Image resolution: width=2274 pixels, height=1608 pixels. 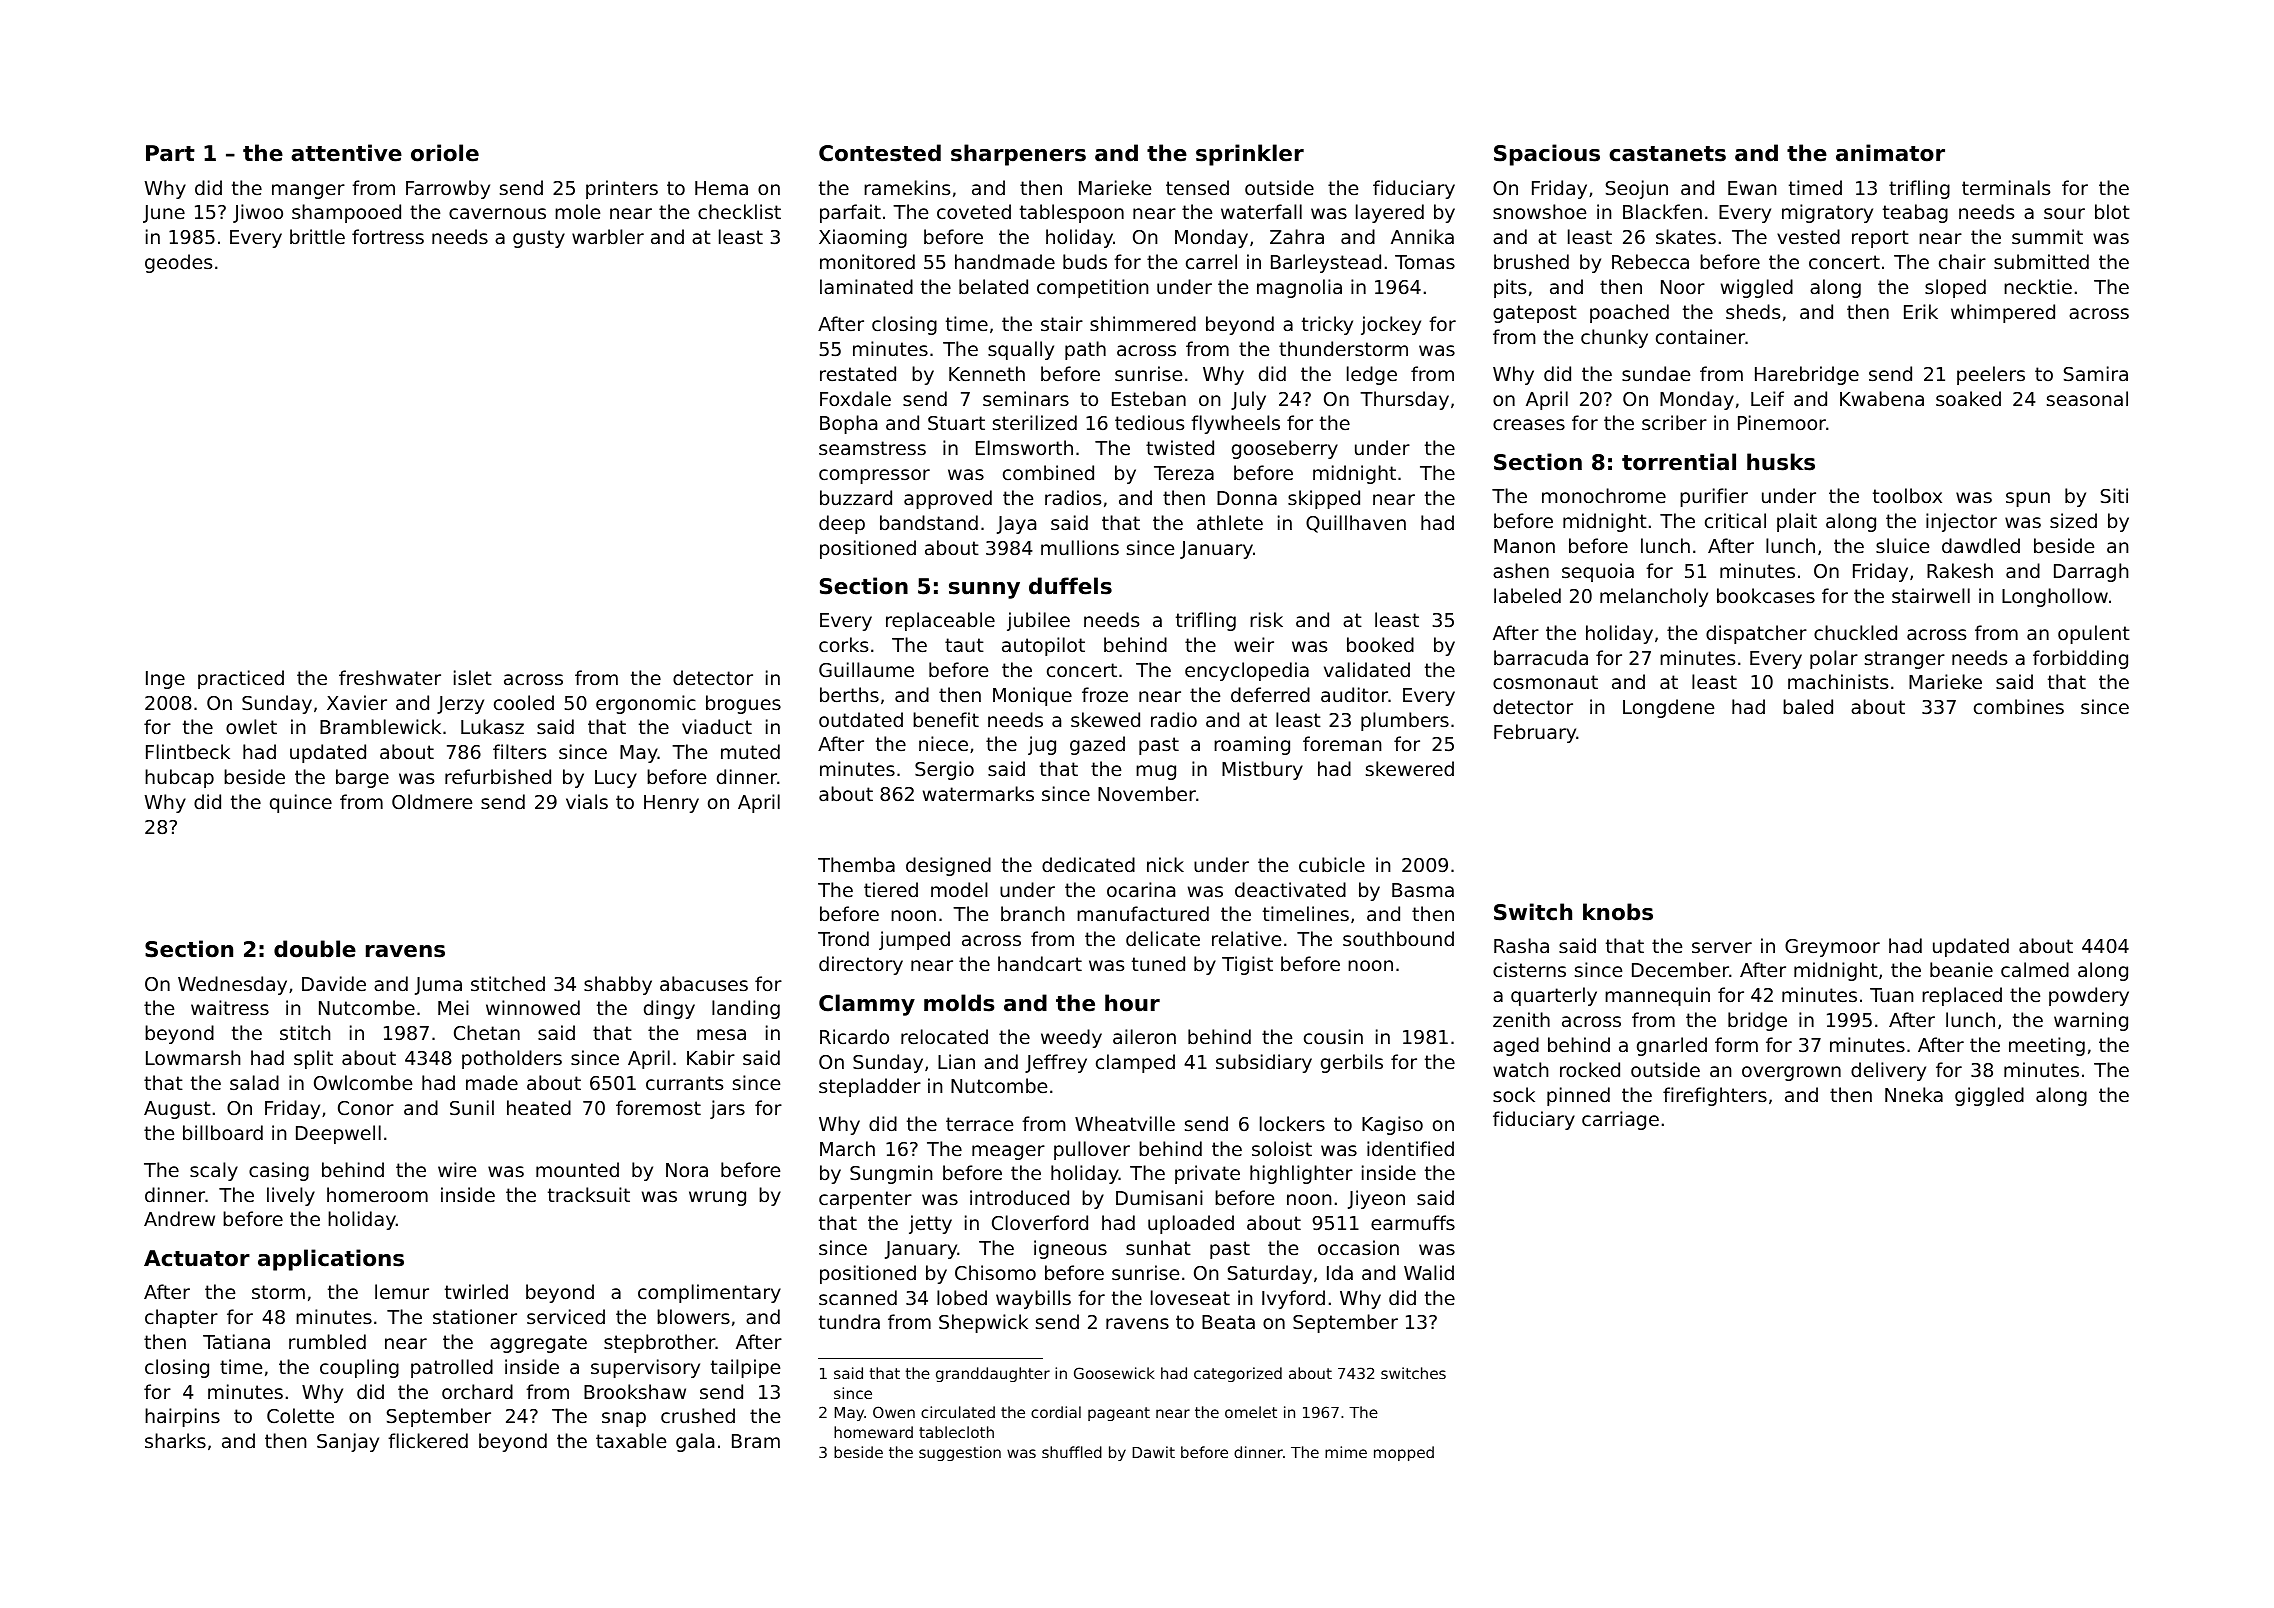 What do you see at coordinates (2035, 969) in the screenshot?
I see `calmed` at bounding box center [2035, 969].
